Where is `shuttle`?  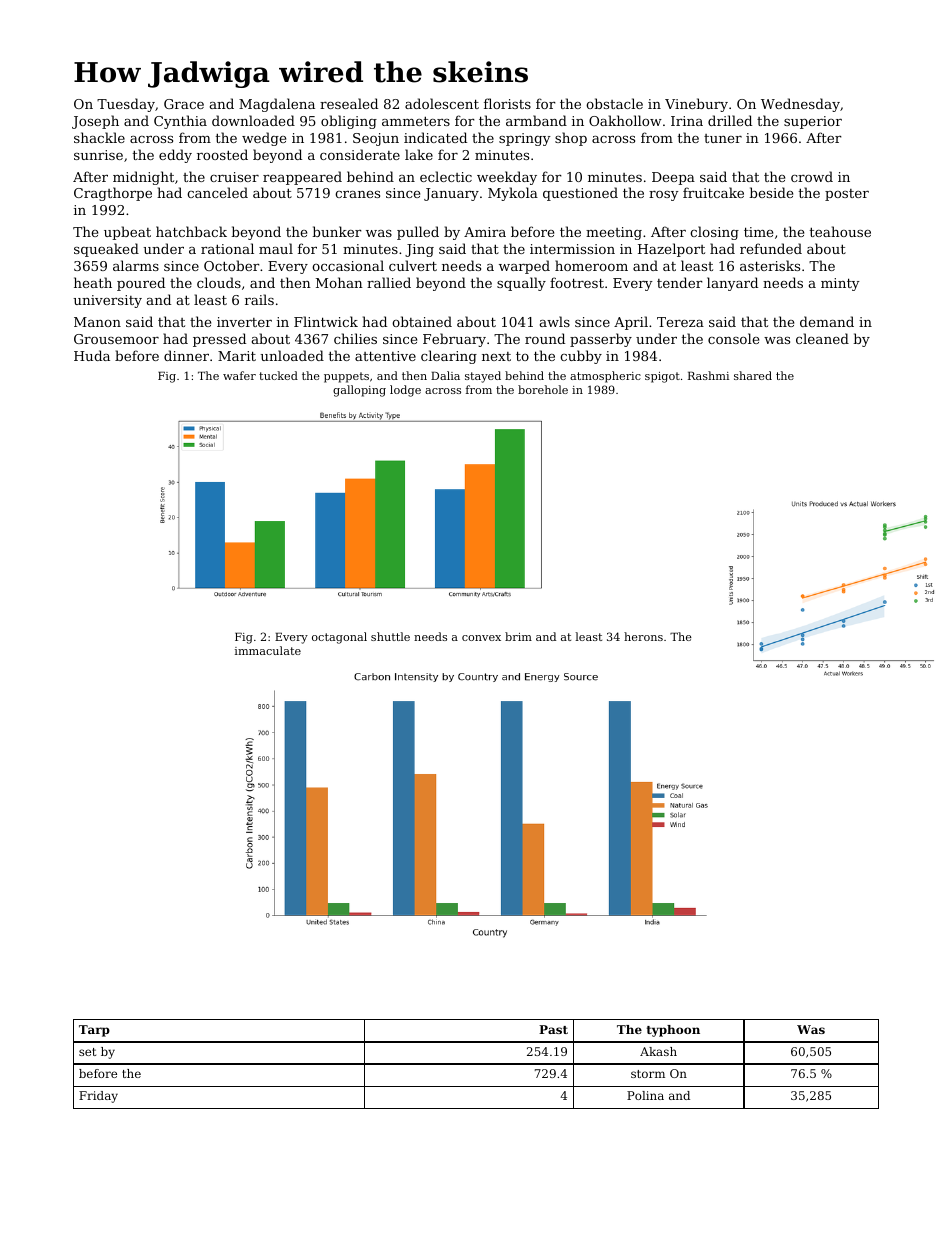
shuttle is located at coordinates (390, 636).
